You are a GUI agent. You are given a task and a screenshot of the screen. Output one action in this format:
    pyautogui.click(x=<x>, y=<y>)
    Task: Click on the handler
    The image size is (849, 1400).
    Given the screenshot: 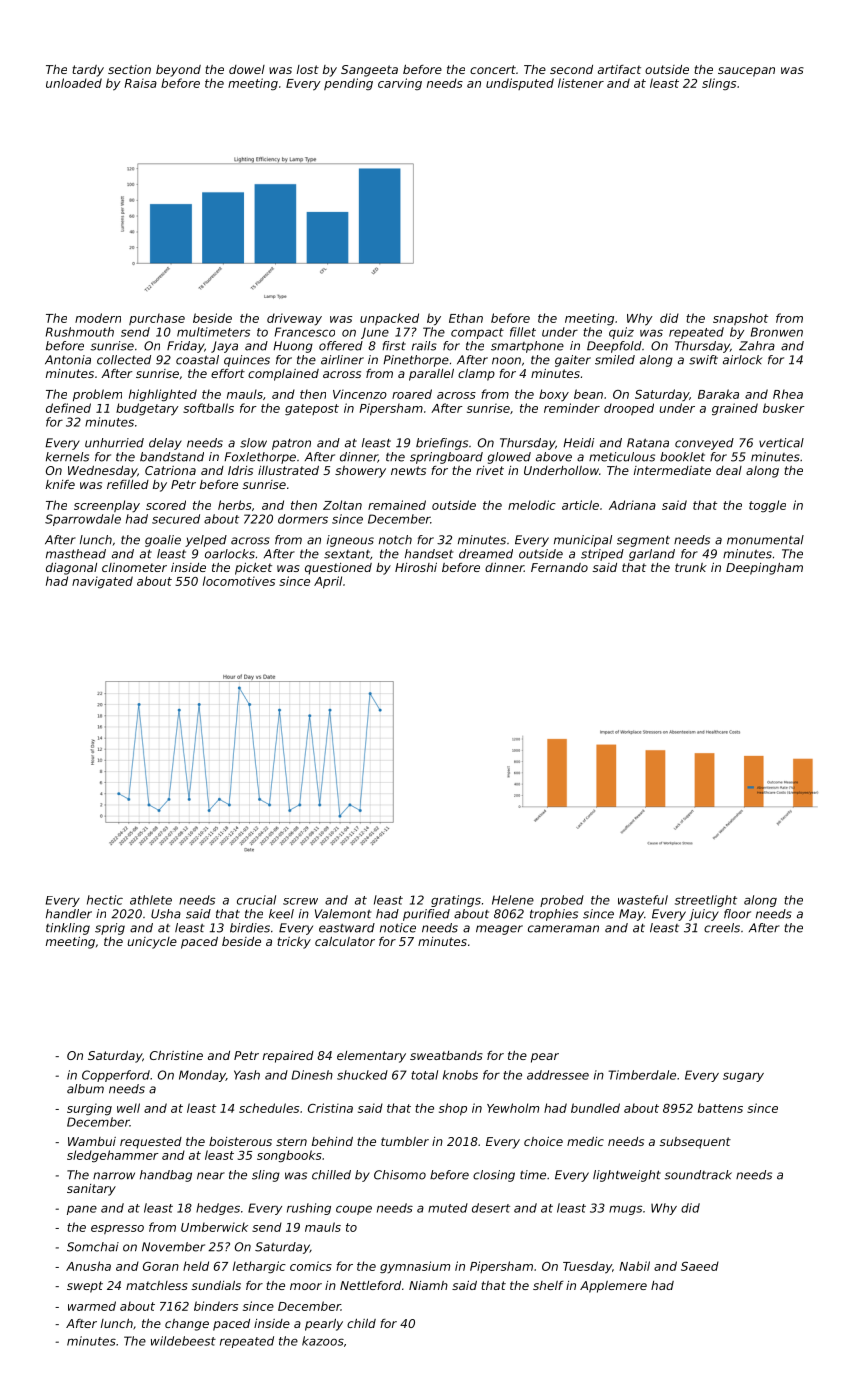 What is the action you would take?
    pyautogui.click(x=69, y=914)
